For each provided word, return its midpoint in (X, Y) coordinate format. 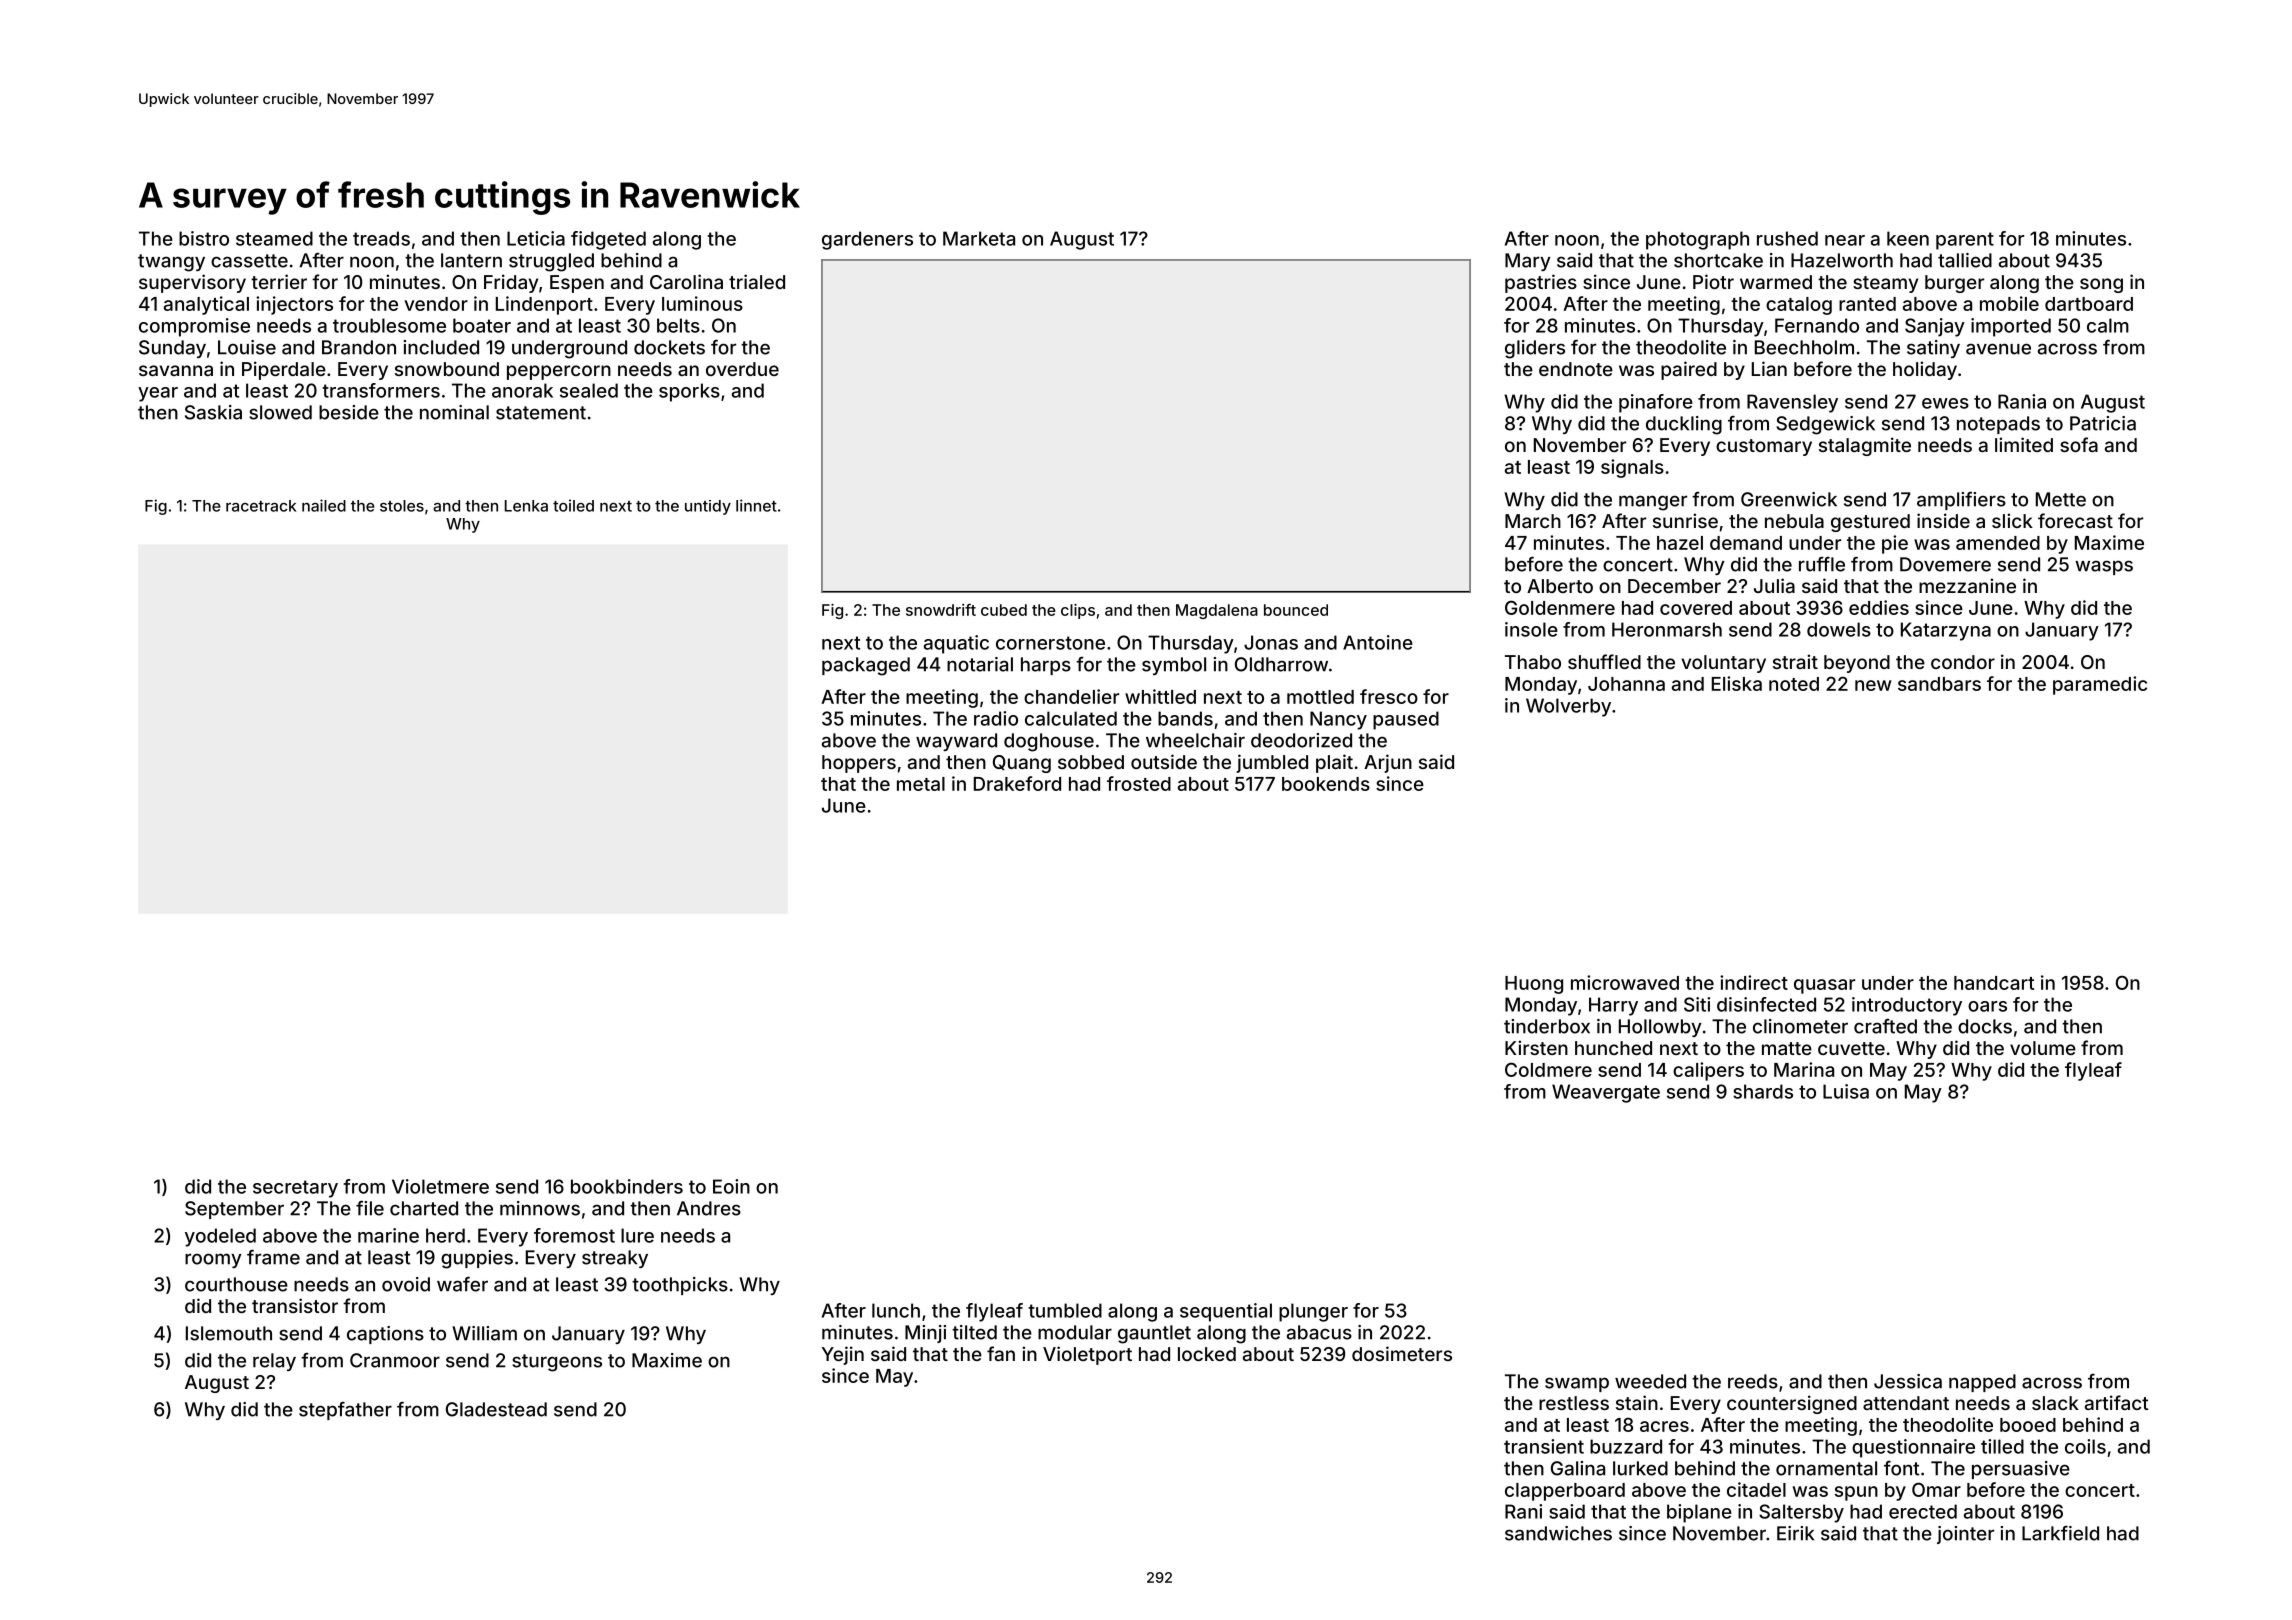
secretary (295, 1189)
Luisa (1846, 1091)
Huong (1534, 985)
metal (921, 784)
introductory (1907, 1006)
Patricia (2103, 423)
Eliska (1737, 683)
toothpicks (680, 1286)
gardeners (867, 240)
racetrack (261, 506)
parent (1965, 241)
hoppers (859, 764)
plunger (1313, 1312)
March (1533, 521)
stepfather (345, 1411)
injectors (294, 305)
